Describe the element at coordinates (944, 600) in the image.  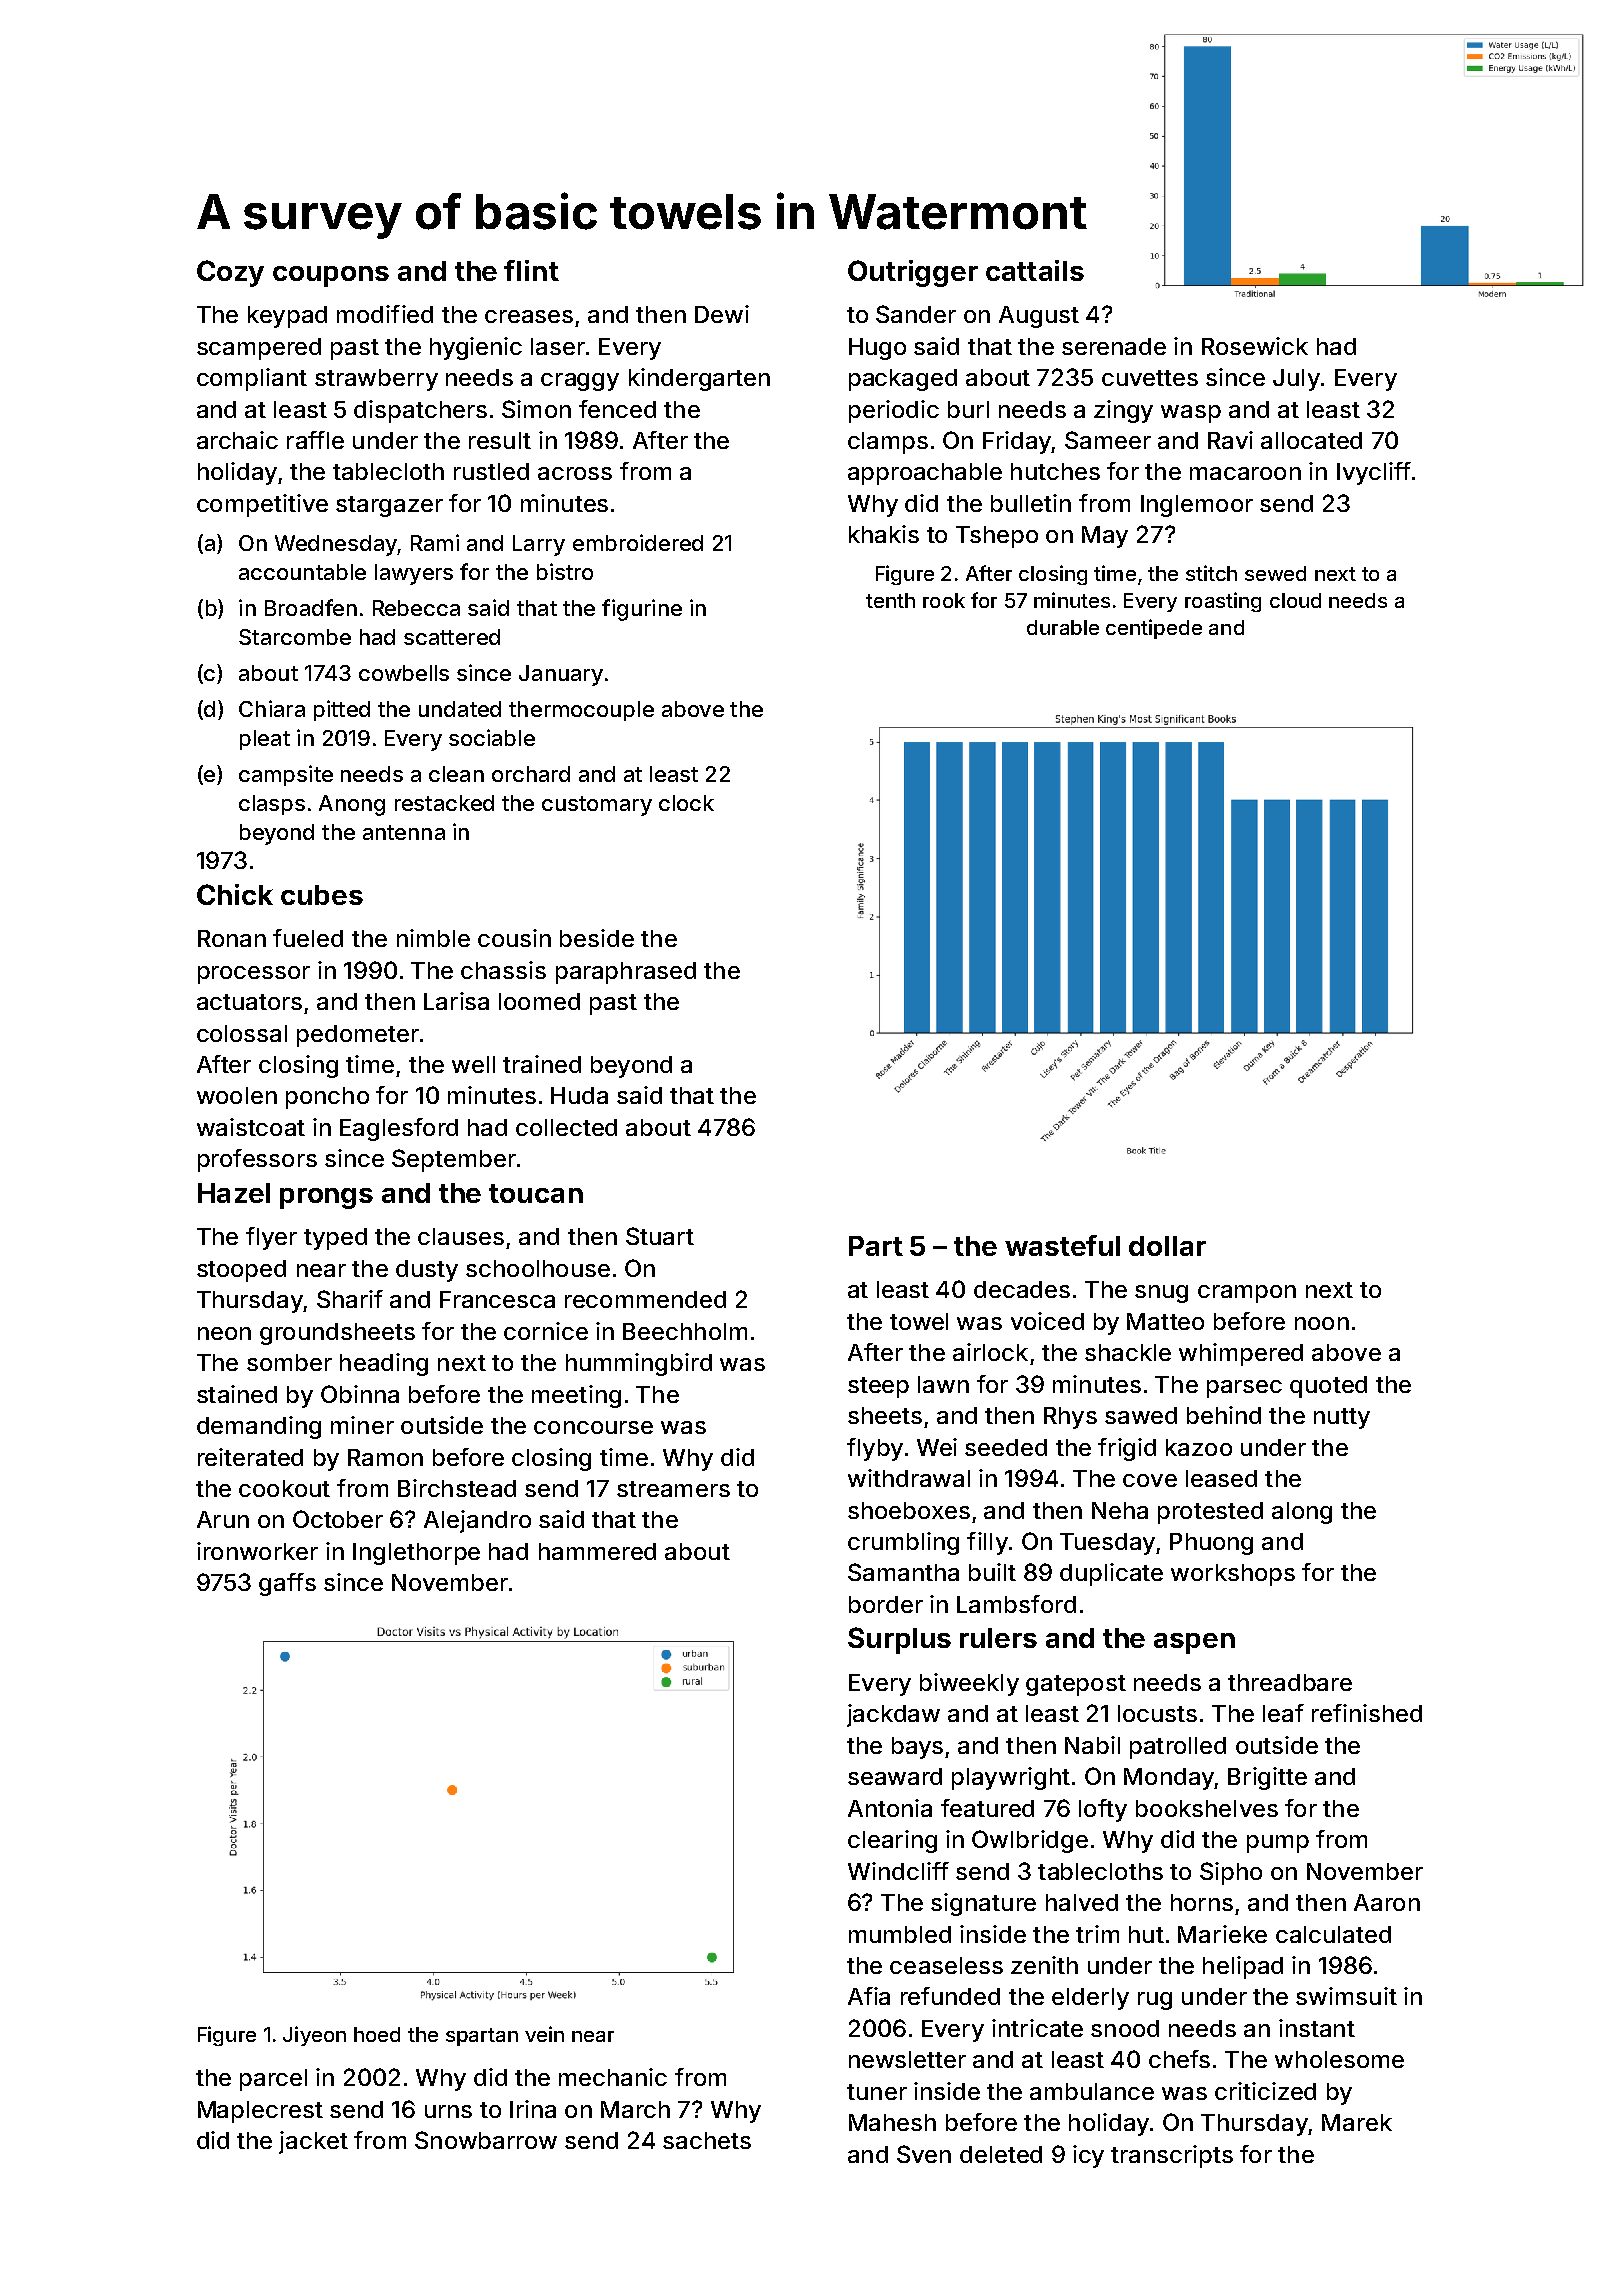
I see `rook` at that location.
